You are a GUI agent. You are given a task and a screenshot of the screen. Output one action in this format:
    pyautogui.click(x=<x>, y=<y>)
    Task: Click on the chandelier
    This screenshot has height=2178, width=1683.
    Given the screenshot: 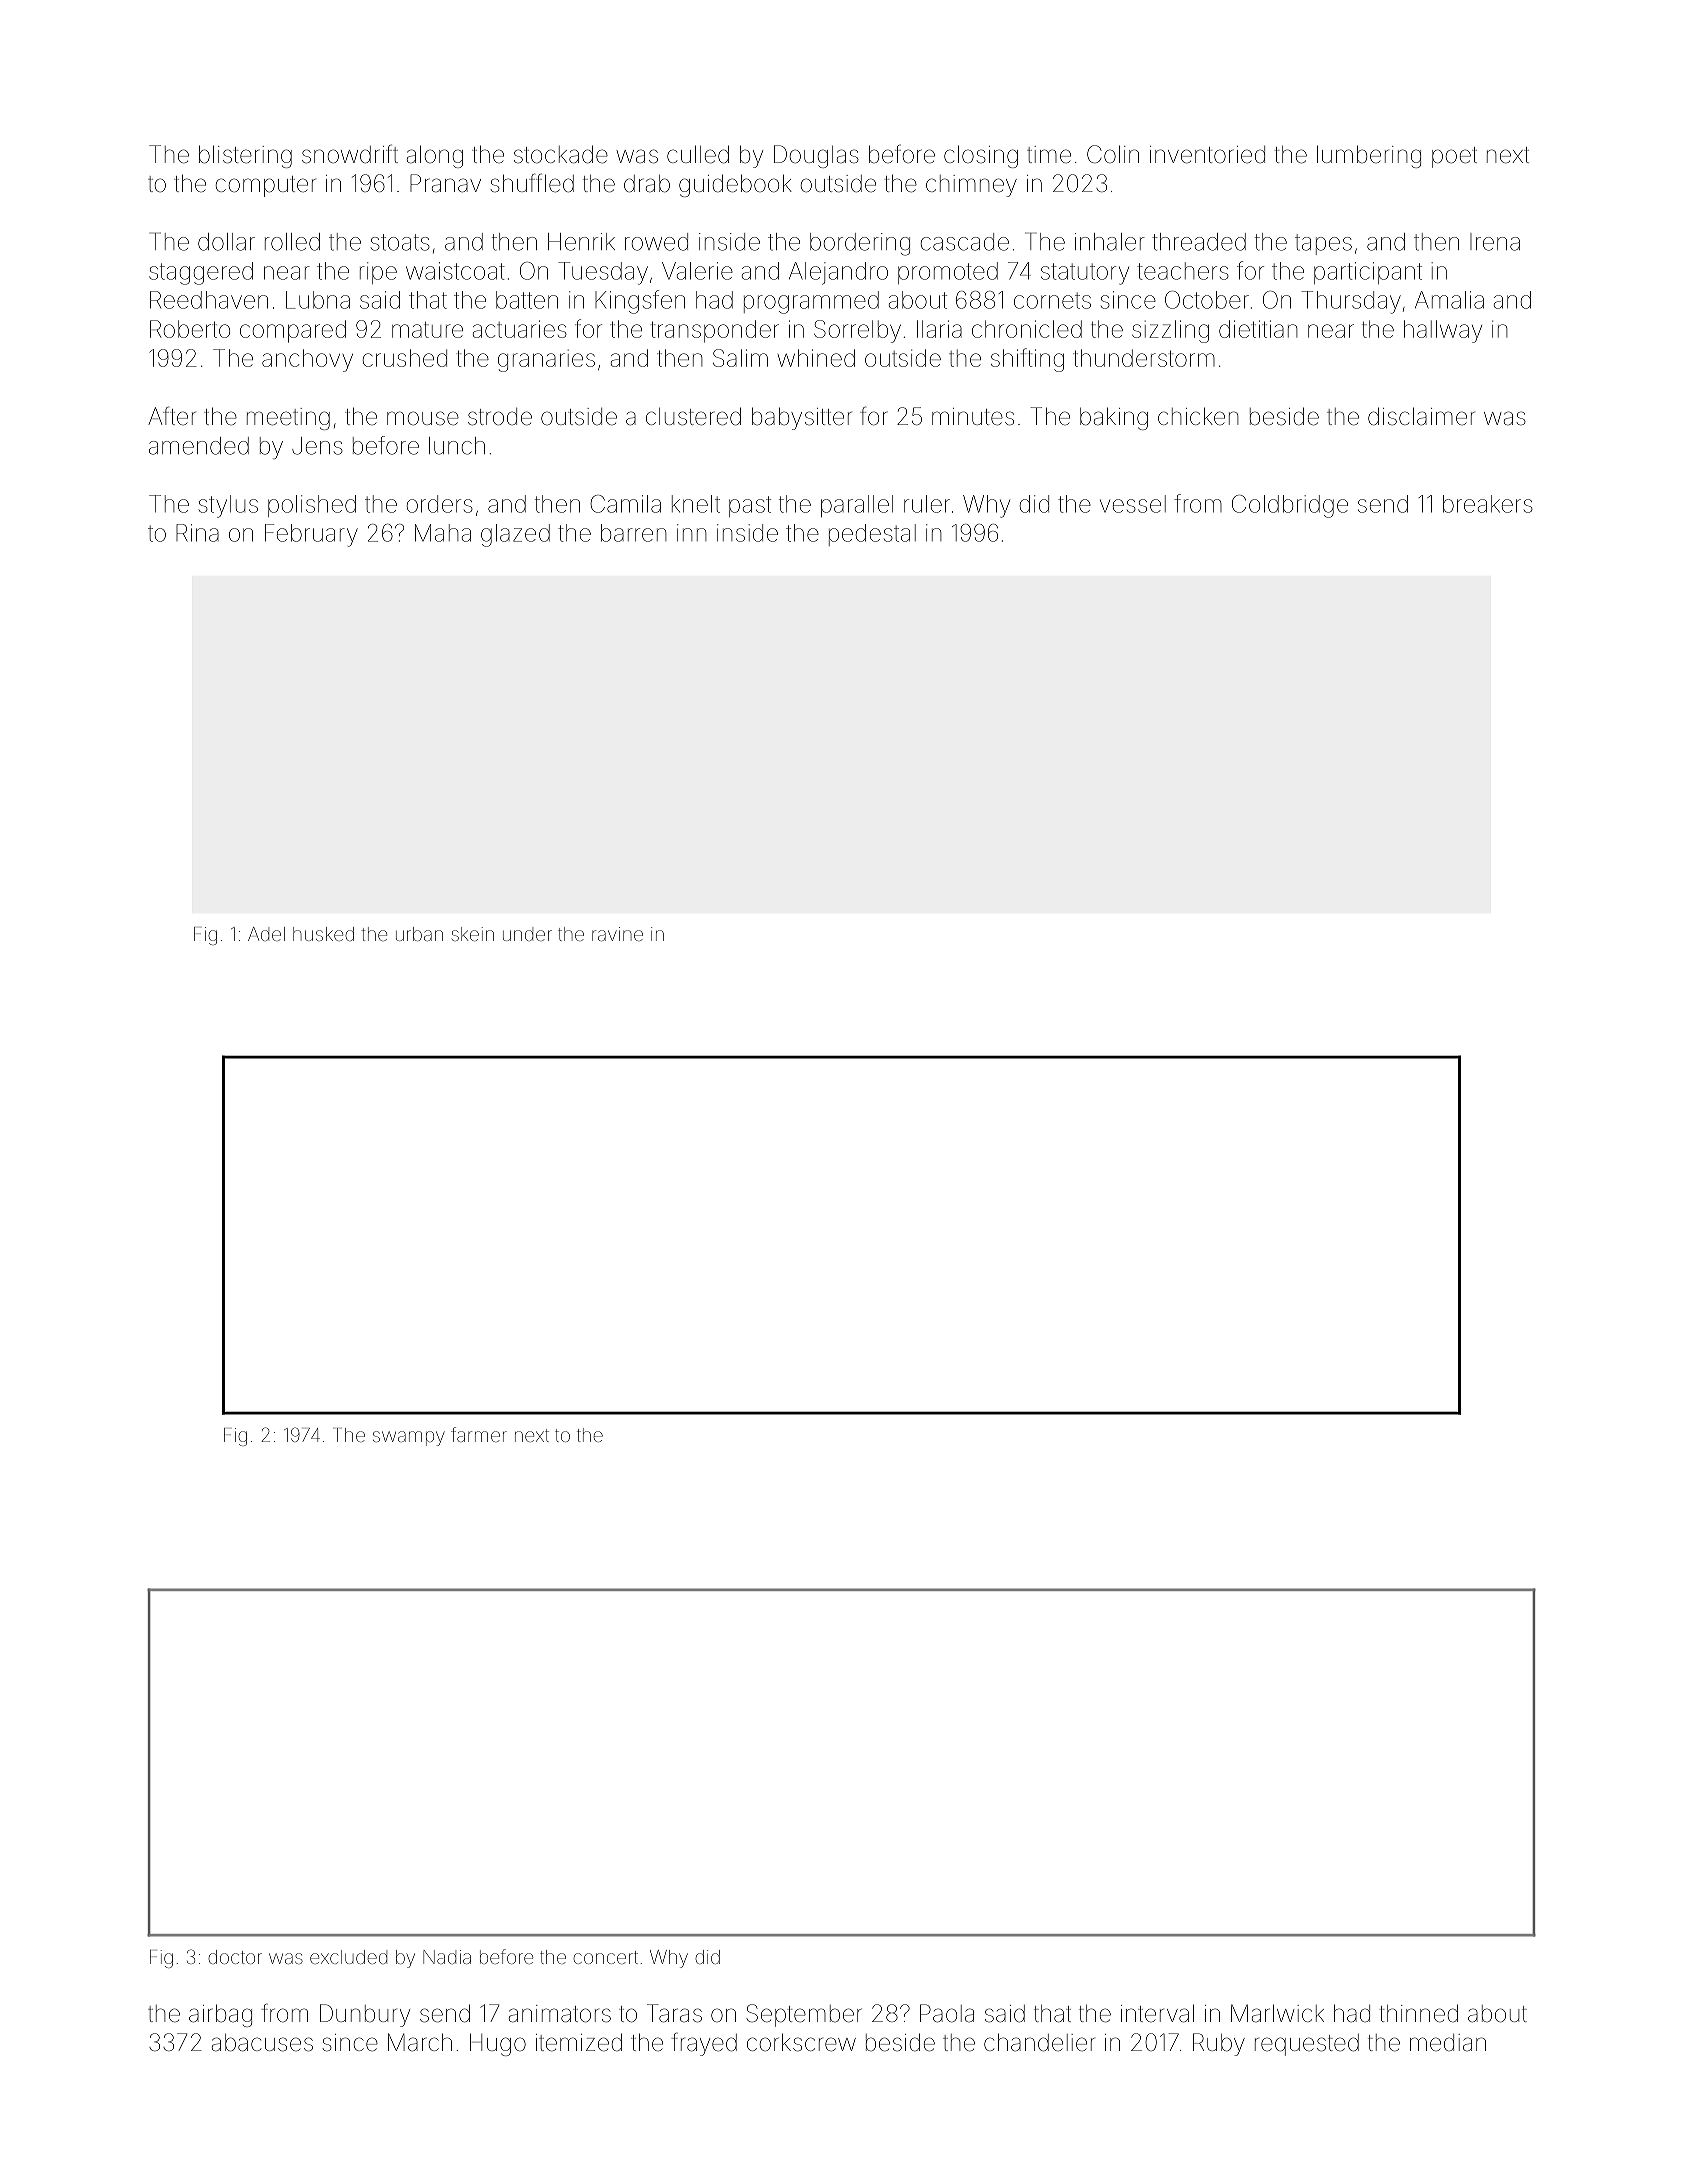 What is the action you would take?
    pyautogui.click(x=1039, y=2042)
